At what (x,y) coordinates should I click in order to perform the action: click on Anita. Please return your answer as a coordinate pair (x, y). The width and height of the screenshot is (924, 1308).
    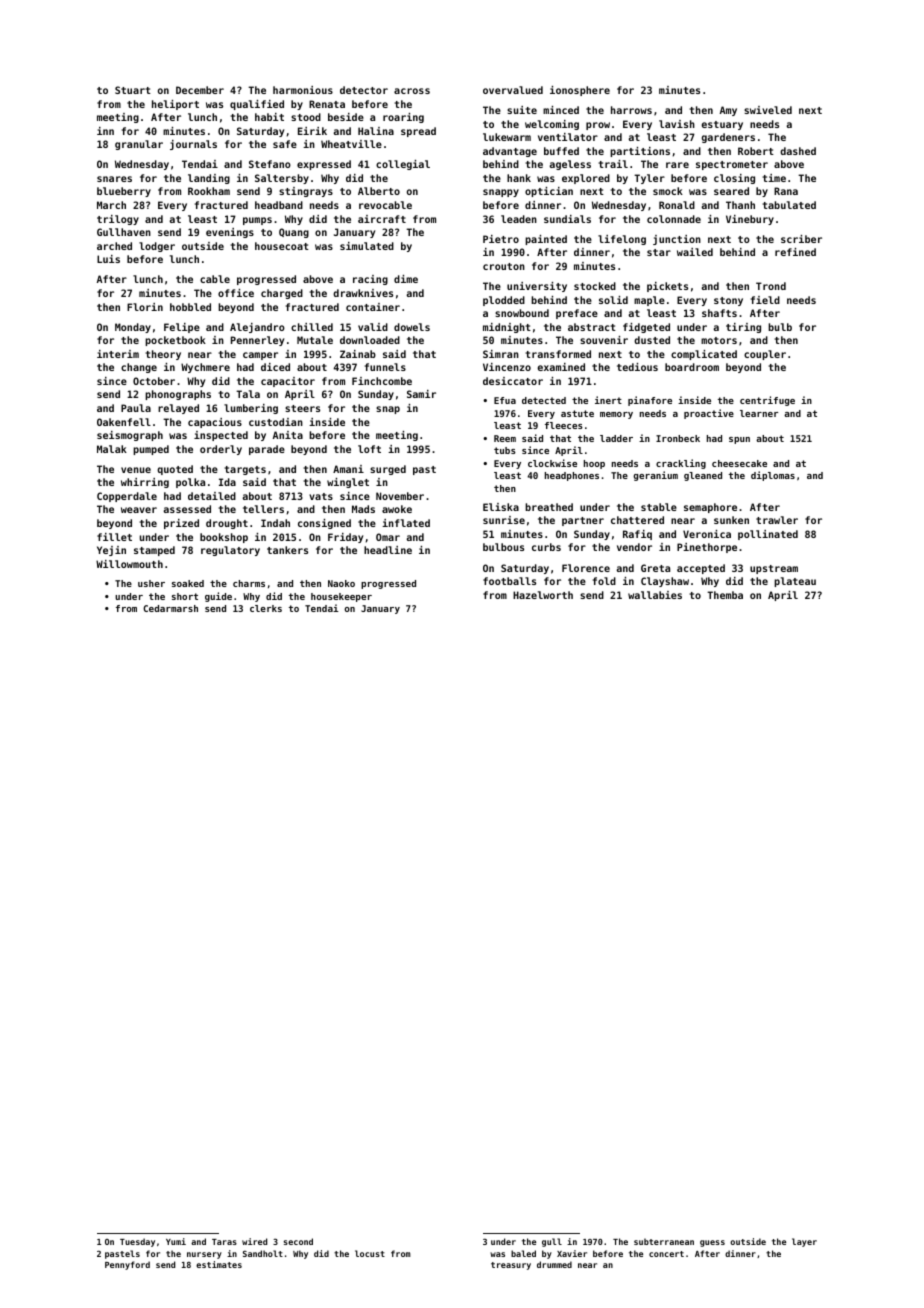
    Looking at the image, I should click on (288, 435).
